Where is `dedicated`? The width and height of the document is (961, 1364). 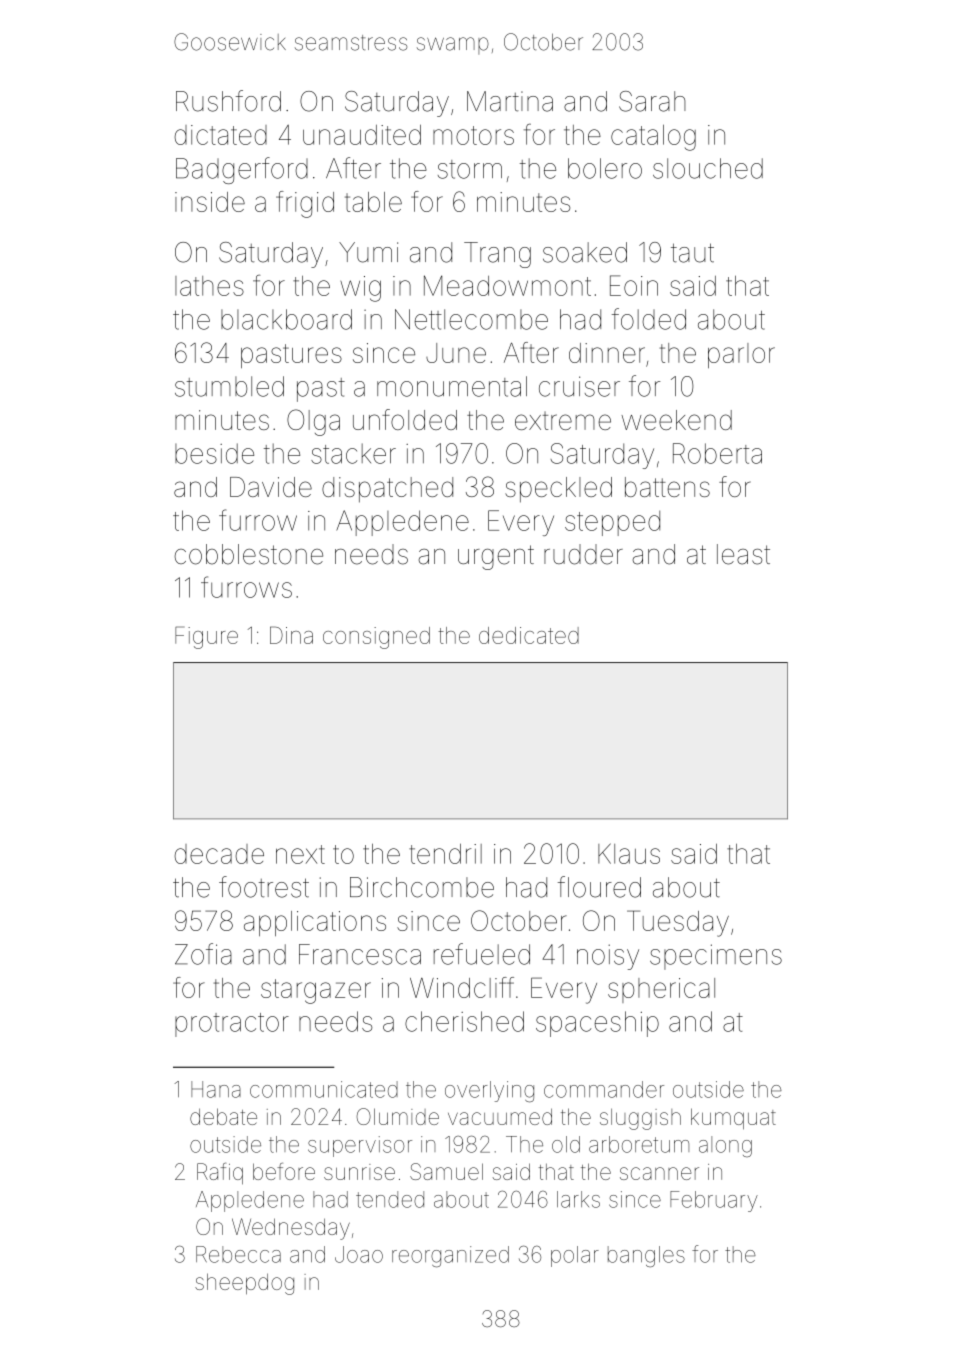
dedicated is located at coordinates (529, 635).
